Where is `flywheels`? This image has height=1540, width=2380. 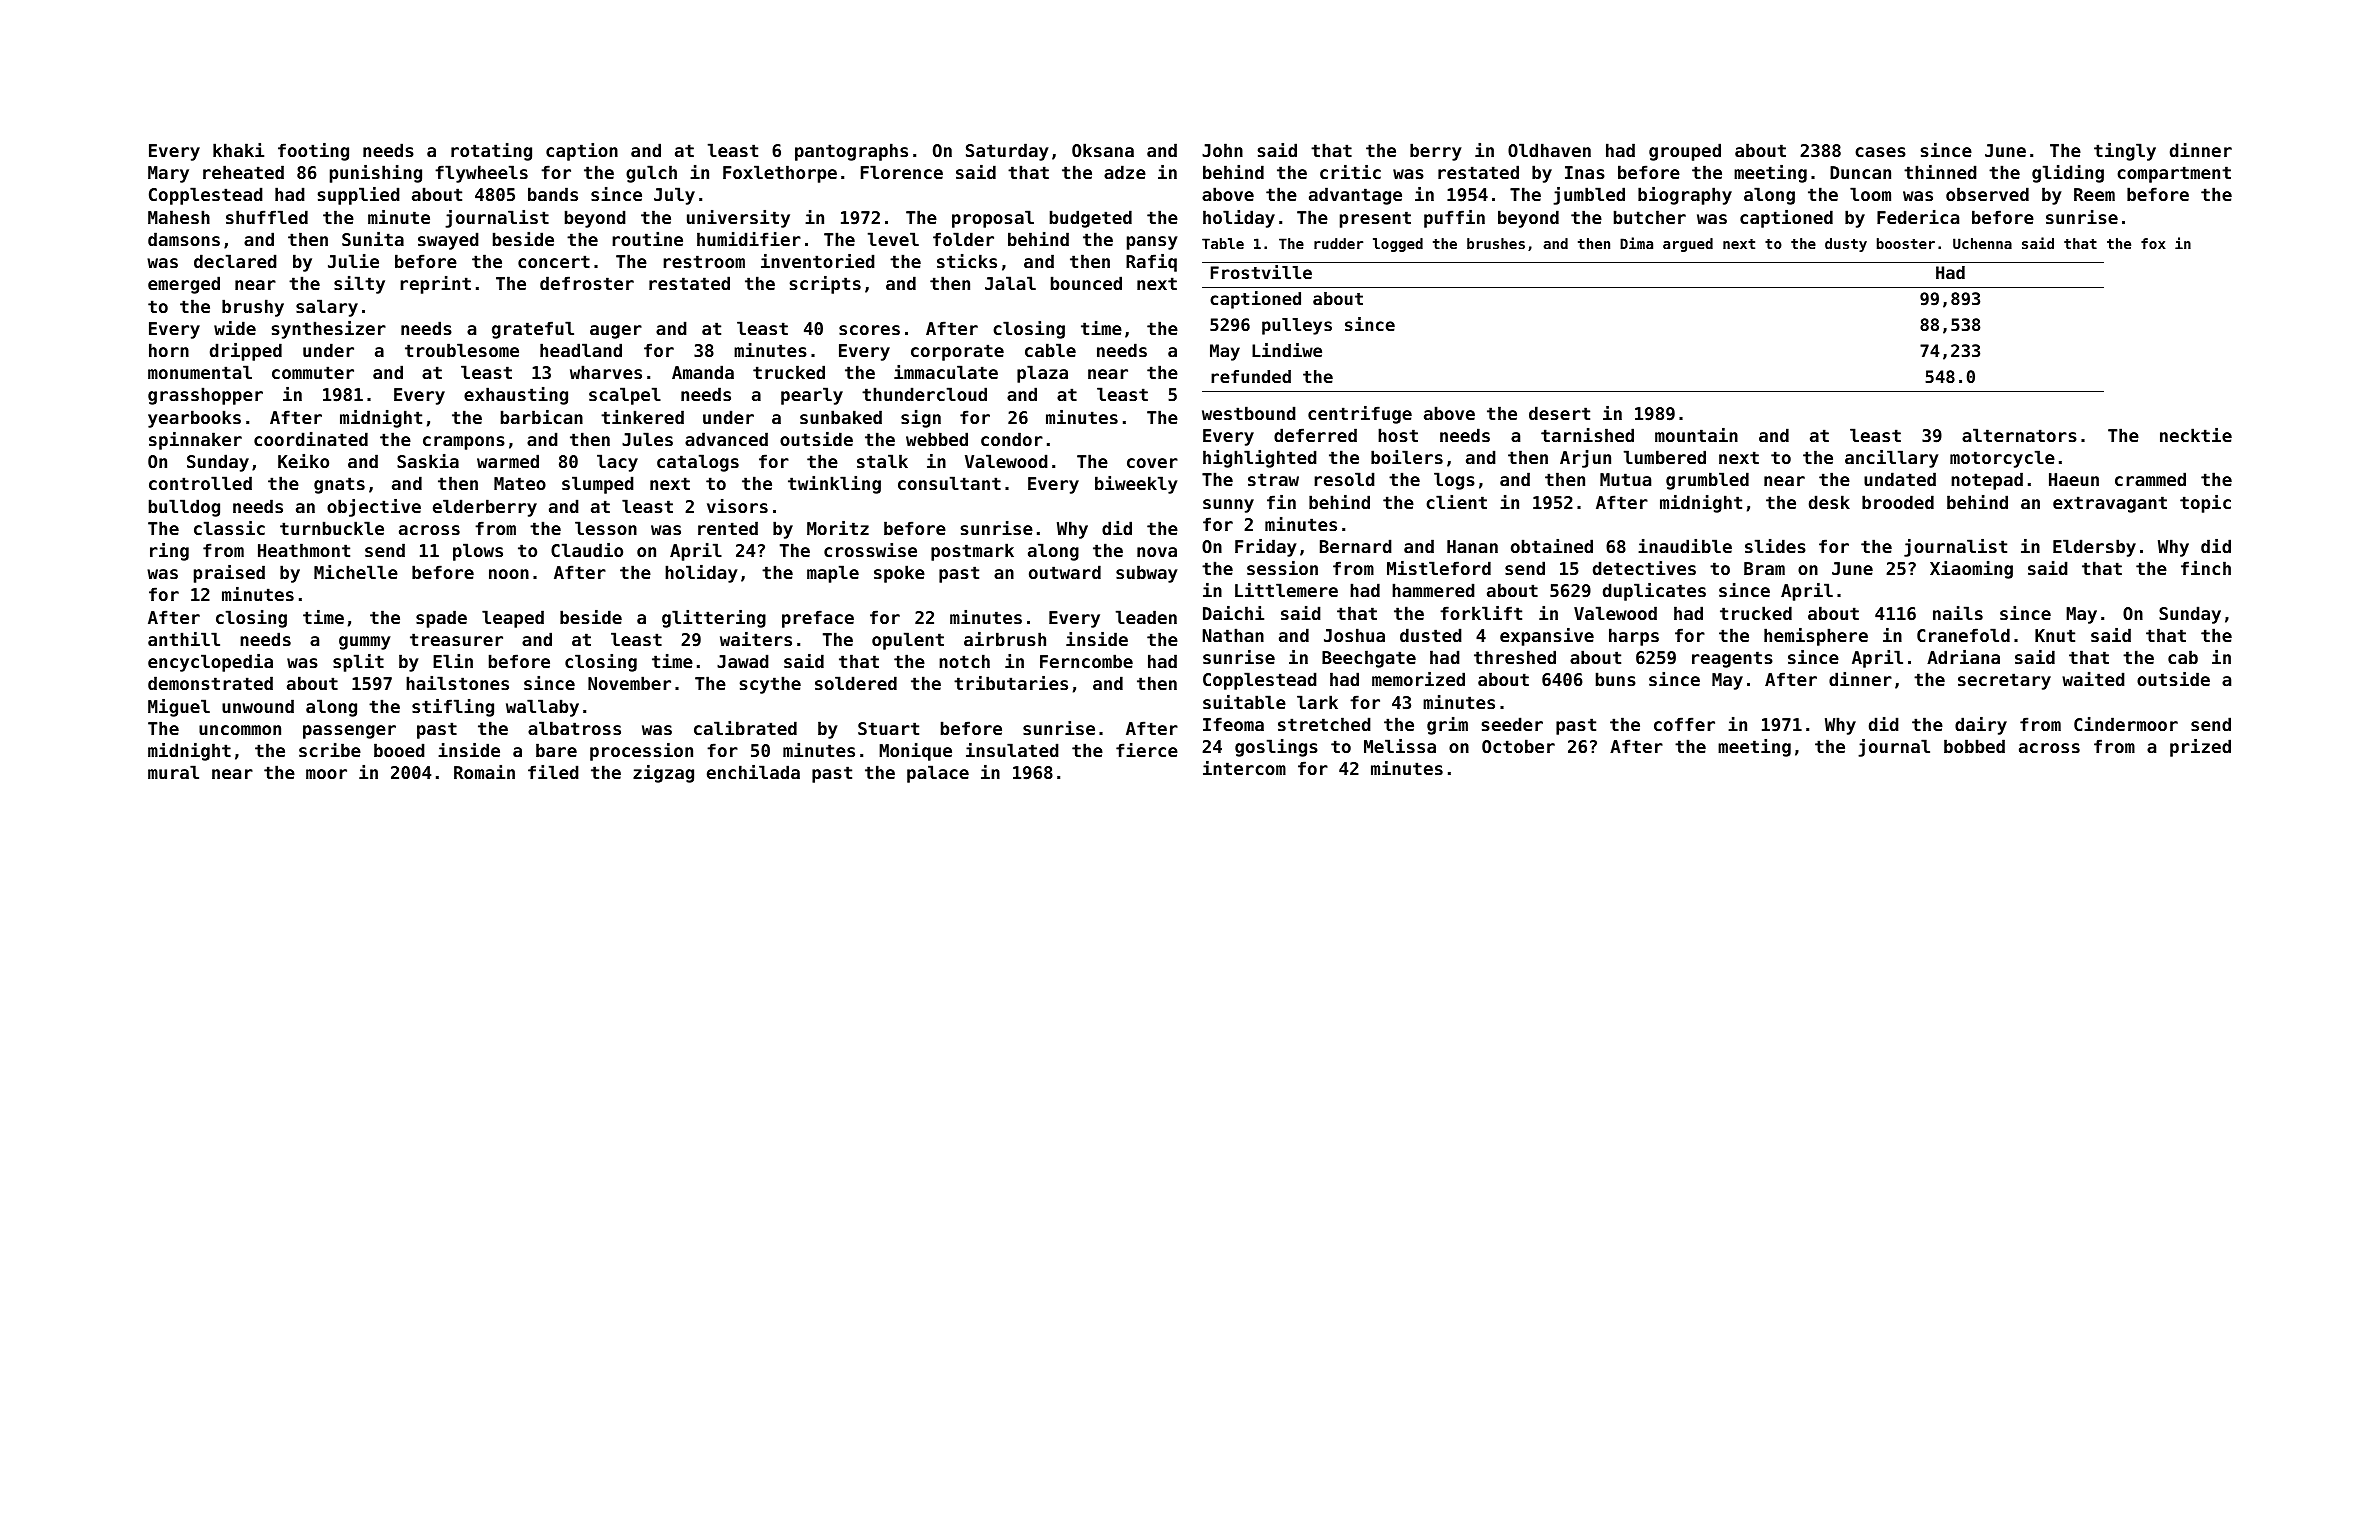 flywheels is located at coordinates (481, 174).
